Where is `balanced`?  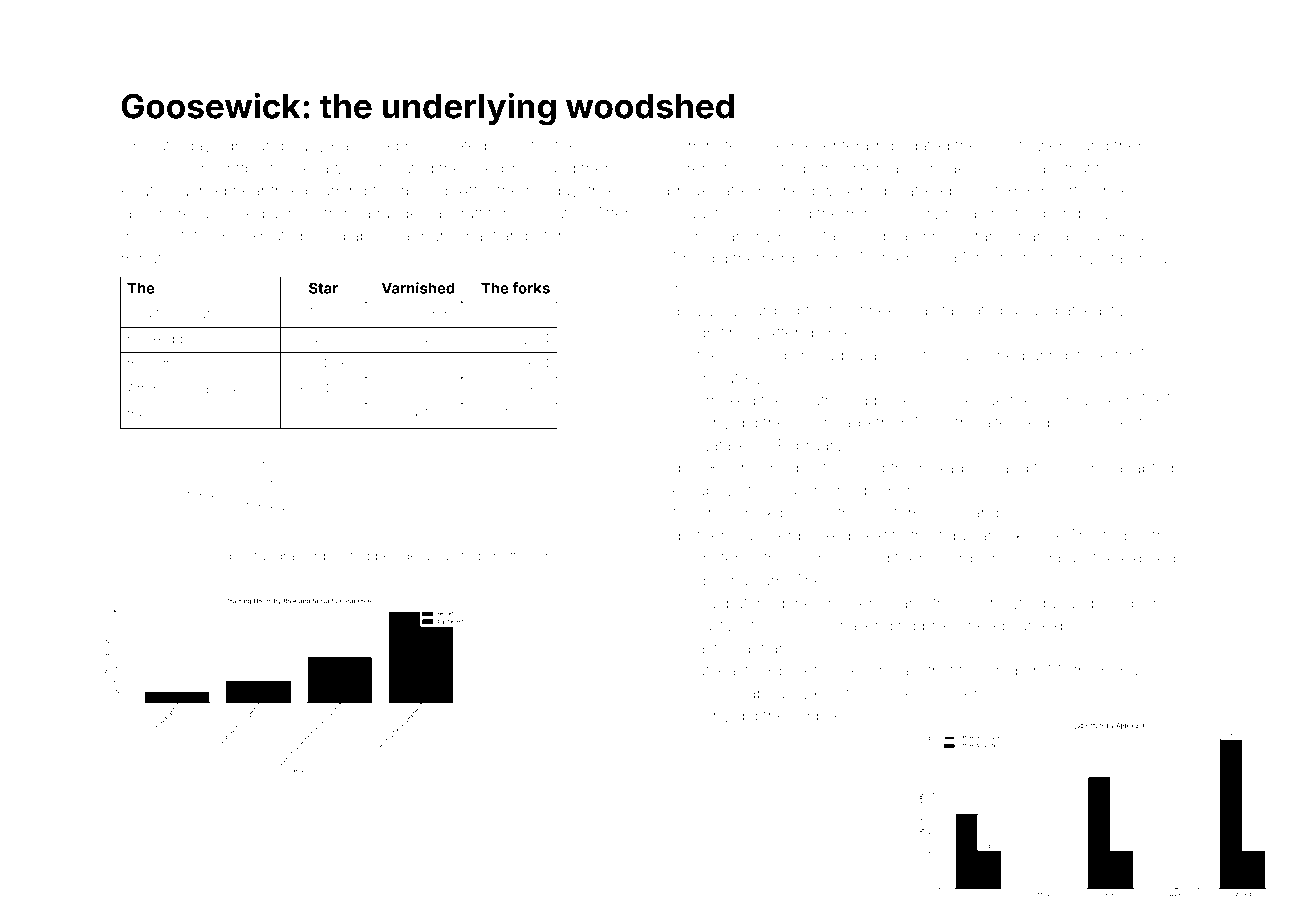 balanced is located at coordinates (365, 146).
